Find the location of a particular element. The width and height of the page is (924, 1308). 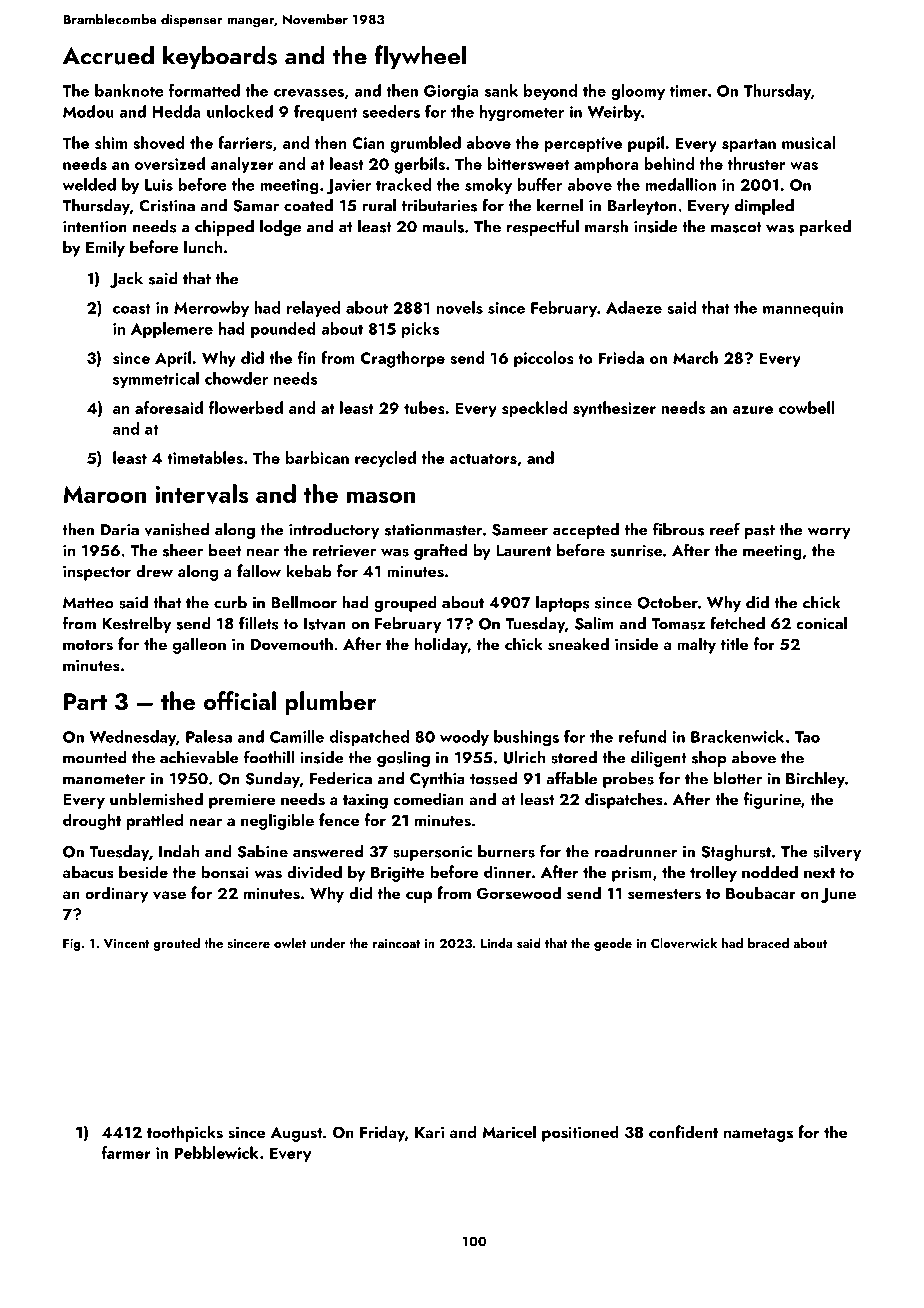

nametags is located at coordinates (758, 1135).
